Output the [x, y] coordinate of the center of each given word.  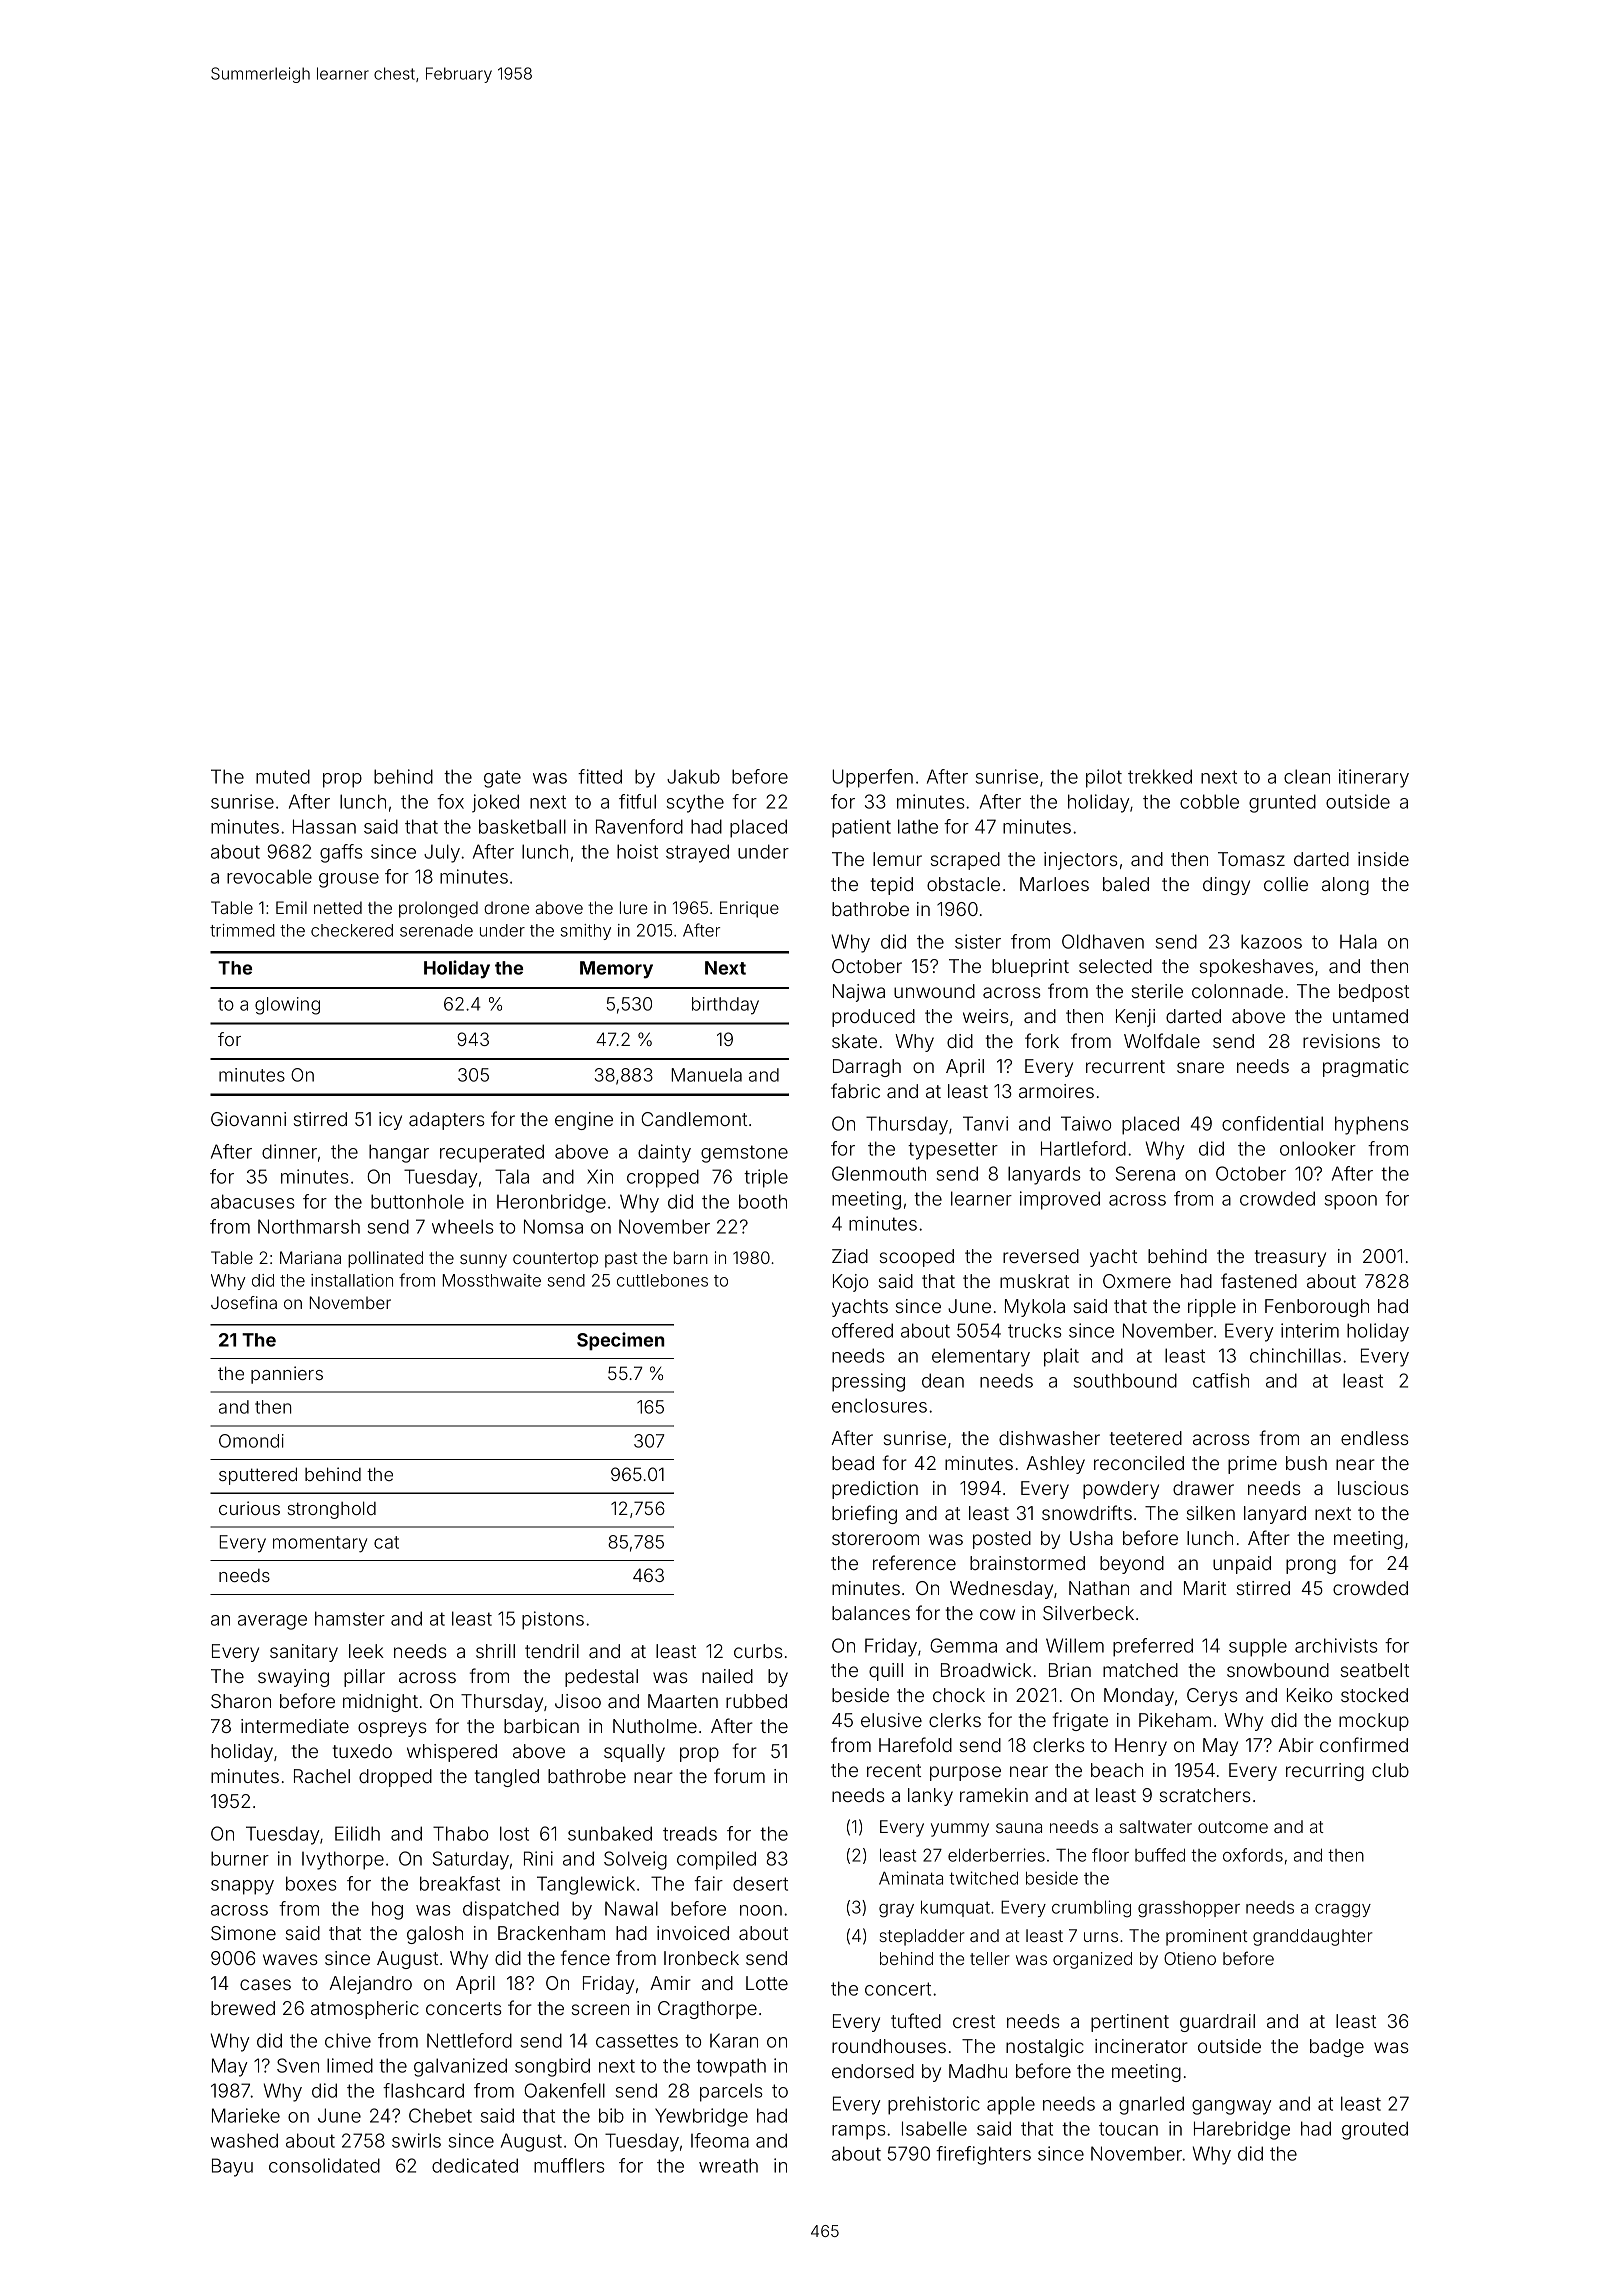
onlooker [1318, 1148]
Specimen [620, 1341]
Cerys [1212, 1697]
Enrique [749, 909]
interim [1310, 1330]
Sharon [241, 1701]
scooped [917, 1258]
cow [997, 1614]
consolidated [324, 2165]
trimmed [242, 930]
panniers [287, 1375]
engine [584, 1121]
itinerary [1374, 778]
